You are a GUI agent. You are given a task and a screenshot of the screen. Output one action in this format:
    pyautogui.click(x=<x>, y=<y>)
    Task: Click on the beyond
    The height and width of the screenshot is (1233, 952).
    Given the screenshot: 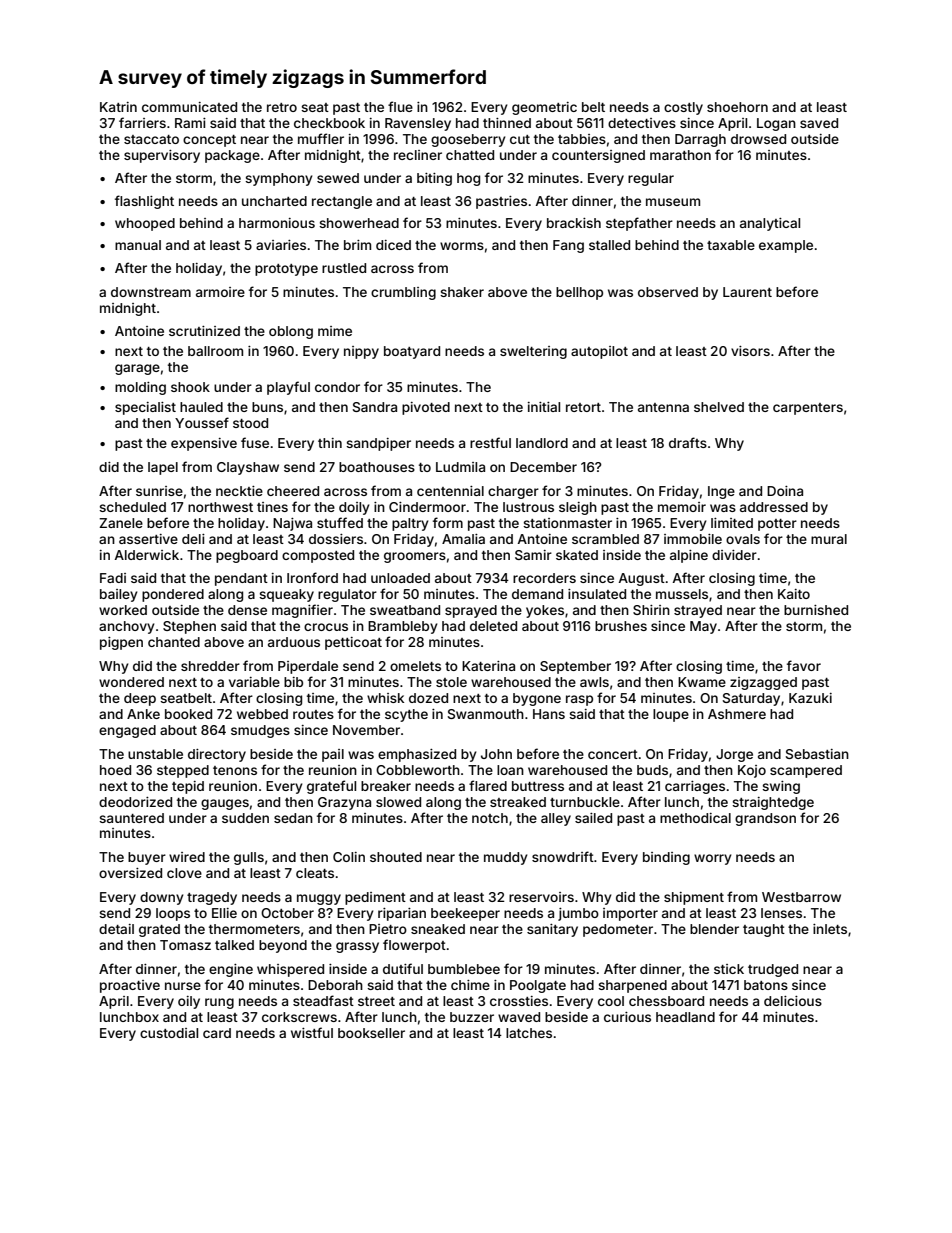 What is the action you would take?
    pyautogui.click(x=283, y=946)
